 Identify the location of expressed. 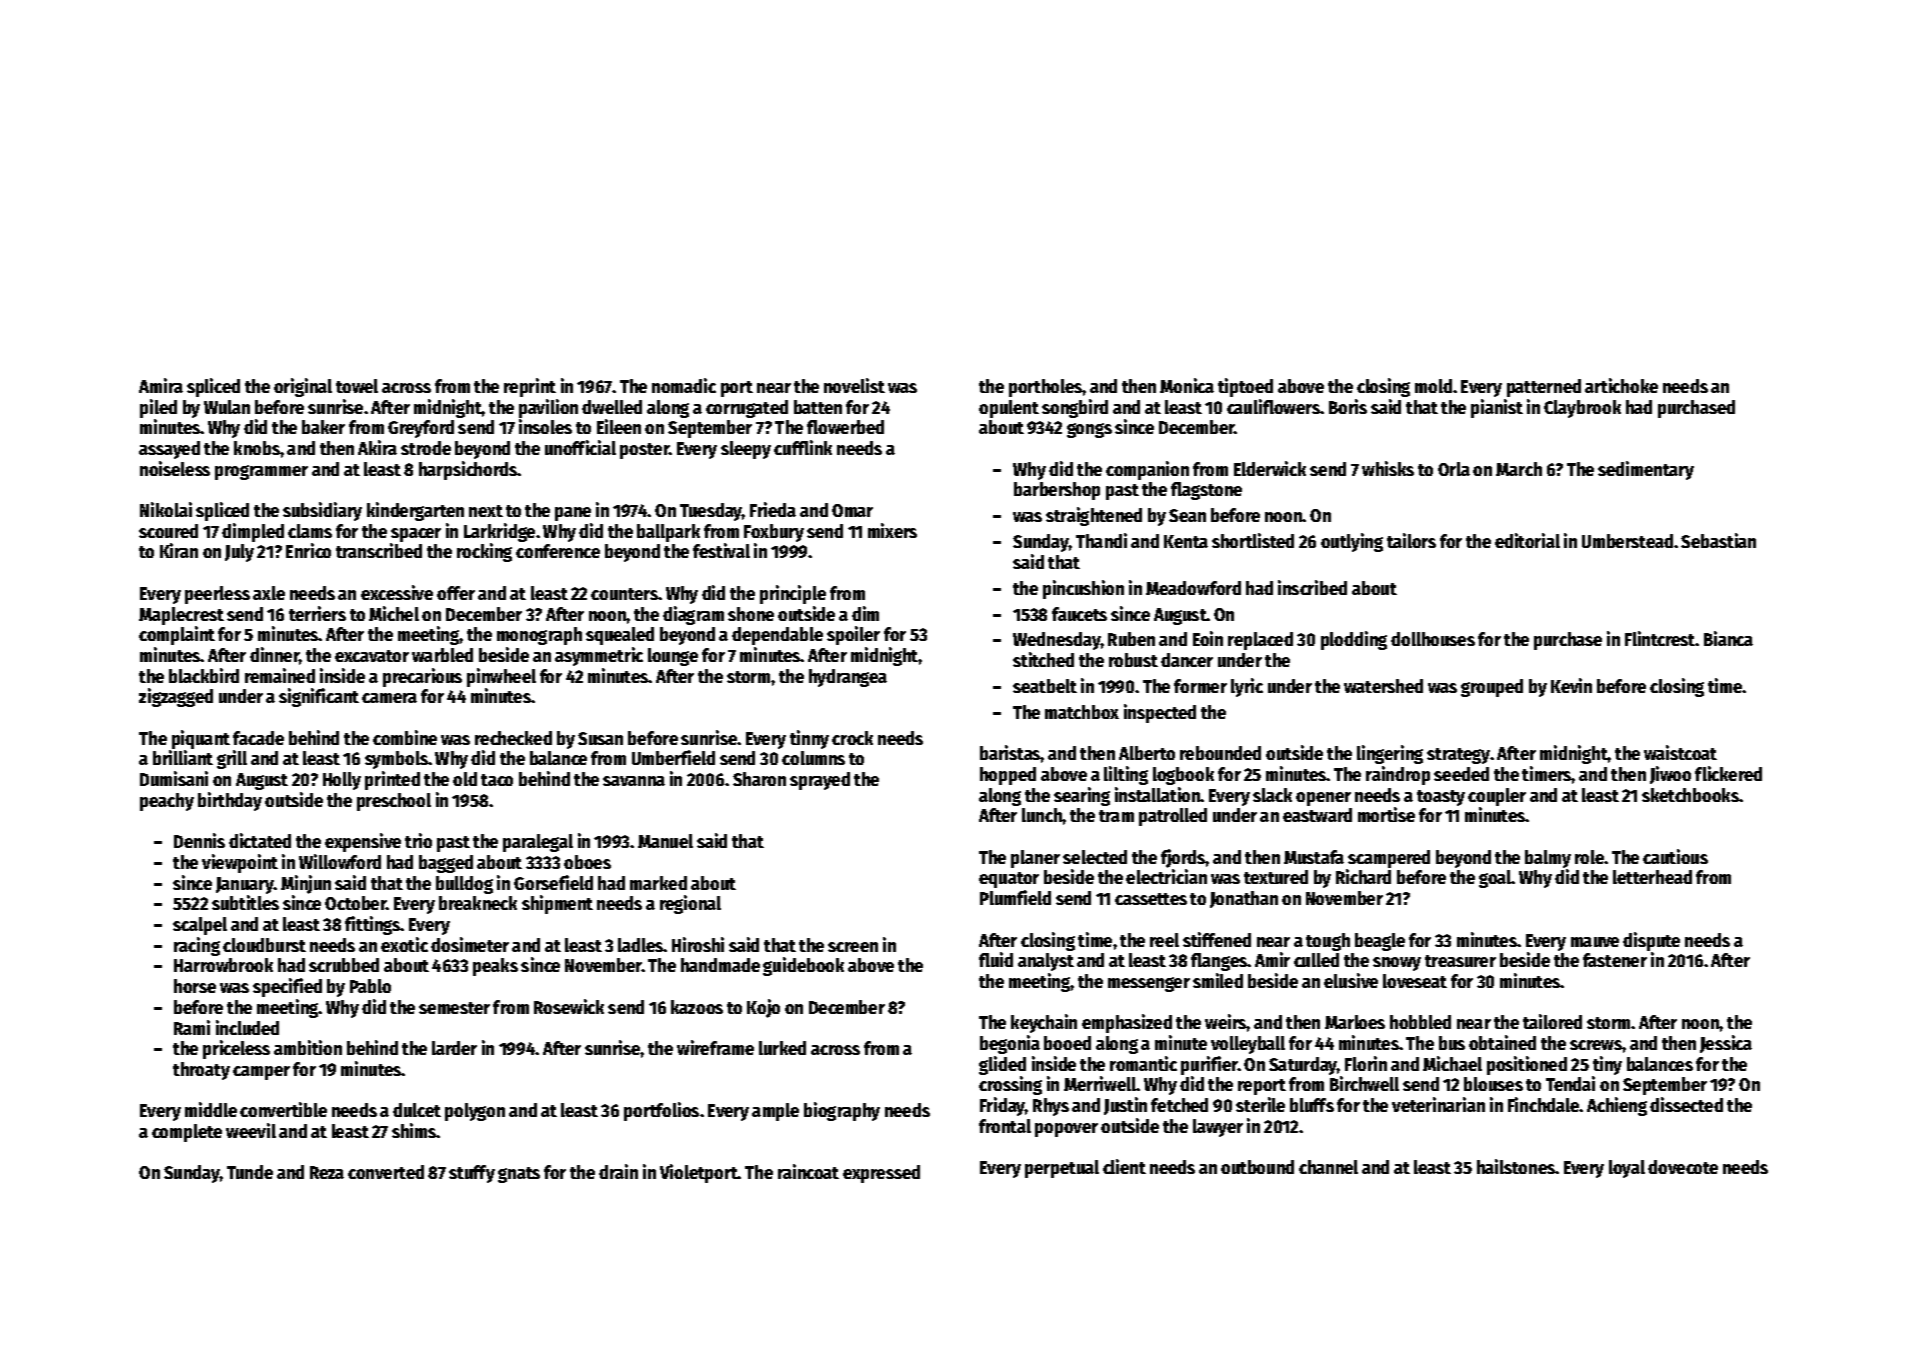
(881, 1174).
